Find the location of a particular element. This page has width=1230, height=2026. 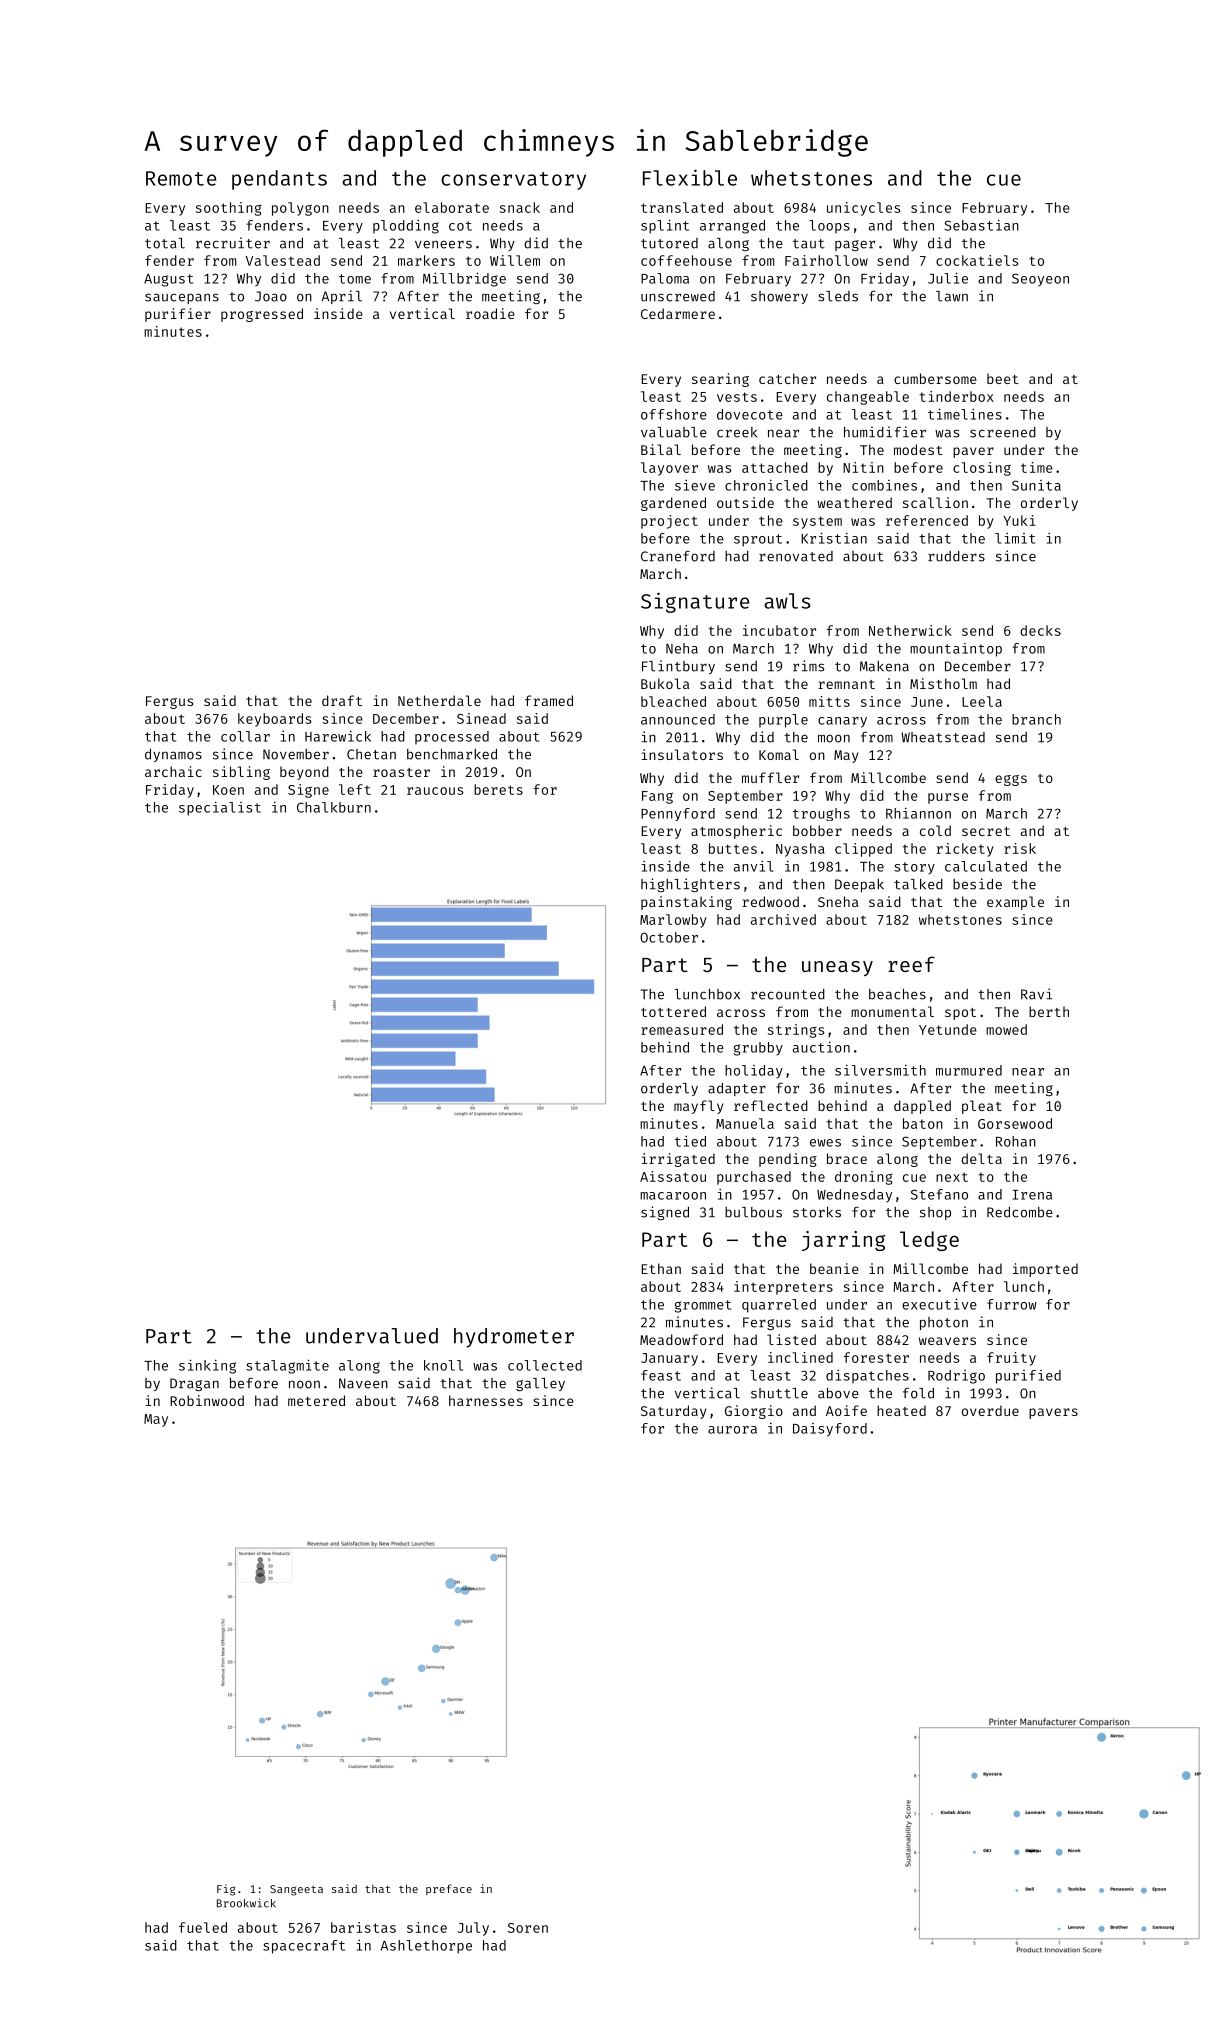

purifier is located at coordinates (178, 315).
